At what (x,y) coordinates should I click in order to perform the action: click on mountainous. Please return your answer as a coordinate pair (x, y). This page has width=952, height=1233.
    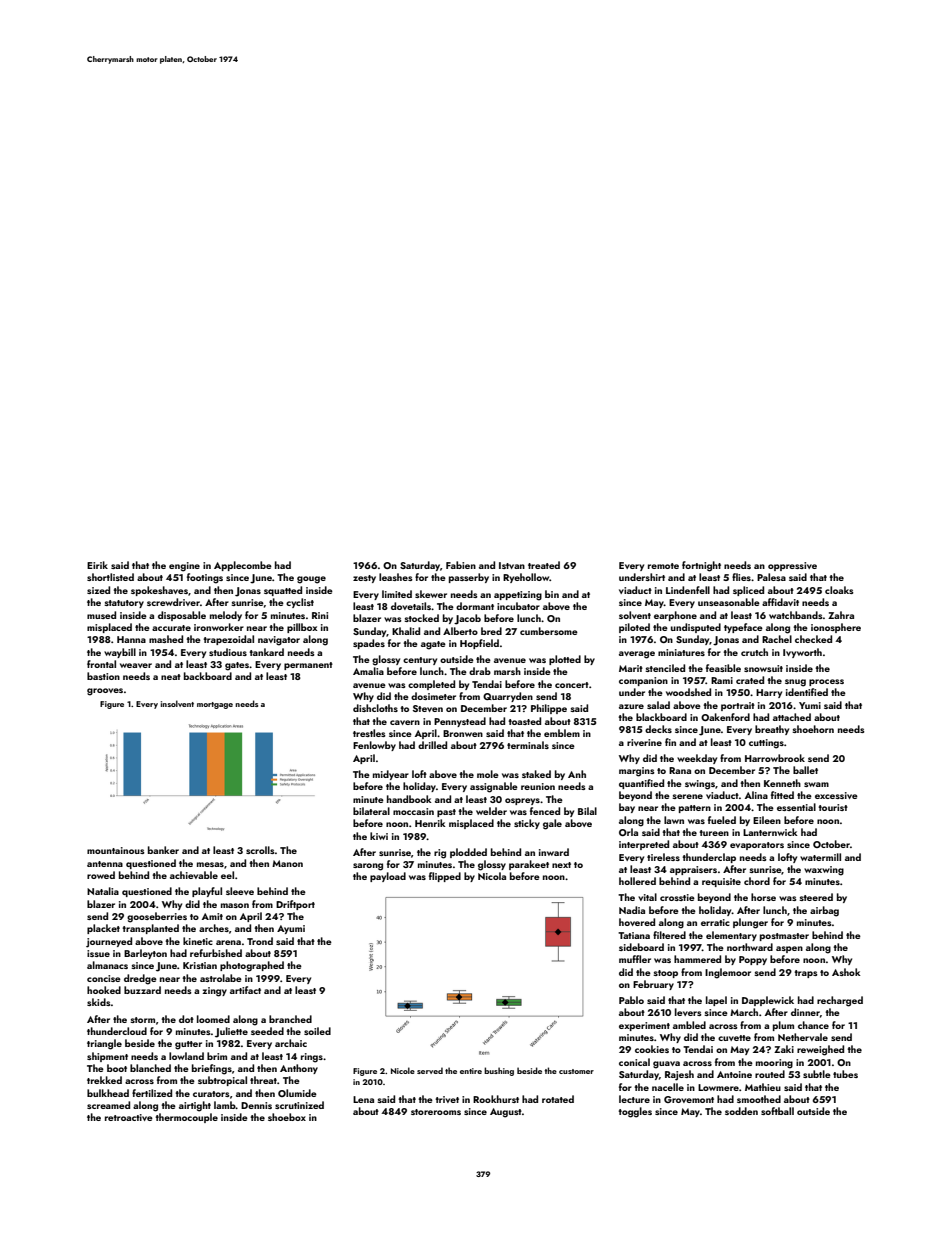
    Looking at the image, I should click on (115, 850).
